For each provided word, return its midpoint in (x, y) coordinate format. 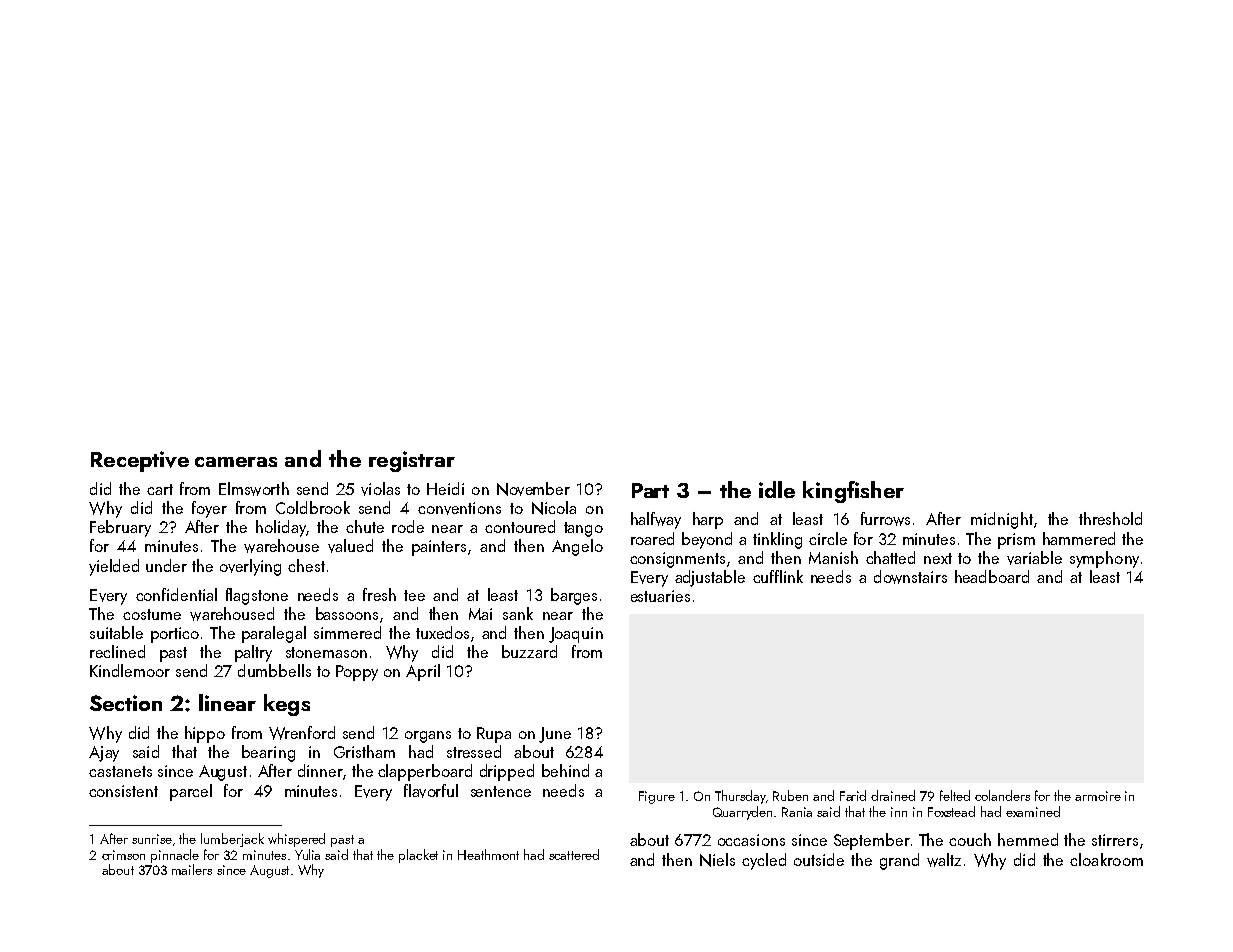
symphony (1104, 559)
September (872, 841)
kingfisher (853, 492)
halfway (656, 520)
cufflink (778, 576)
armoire (1098, 796)
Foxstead (951, 811)
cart (160, 489)
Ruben (790, 795)
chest (306, 565)
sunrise (152, 839)
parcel (191, 792)
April (423, 672)
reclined (117, 651)
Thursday (740, 797)
